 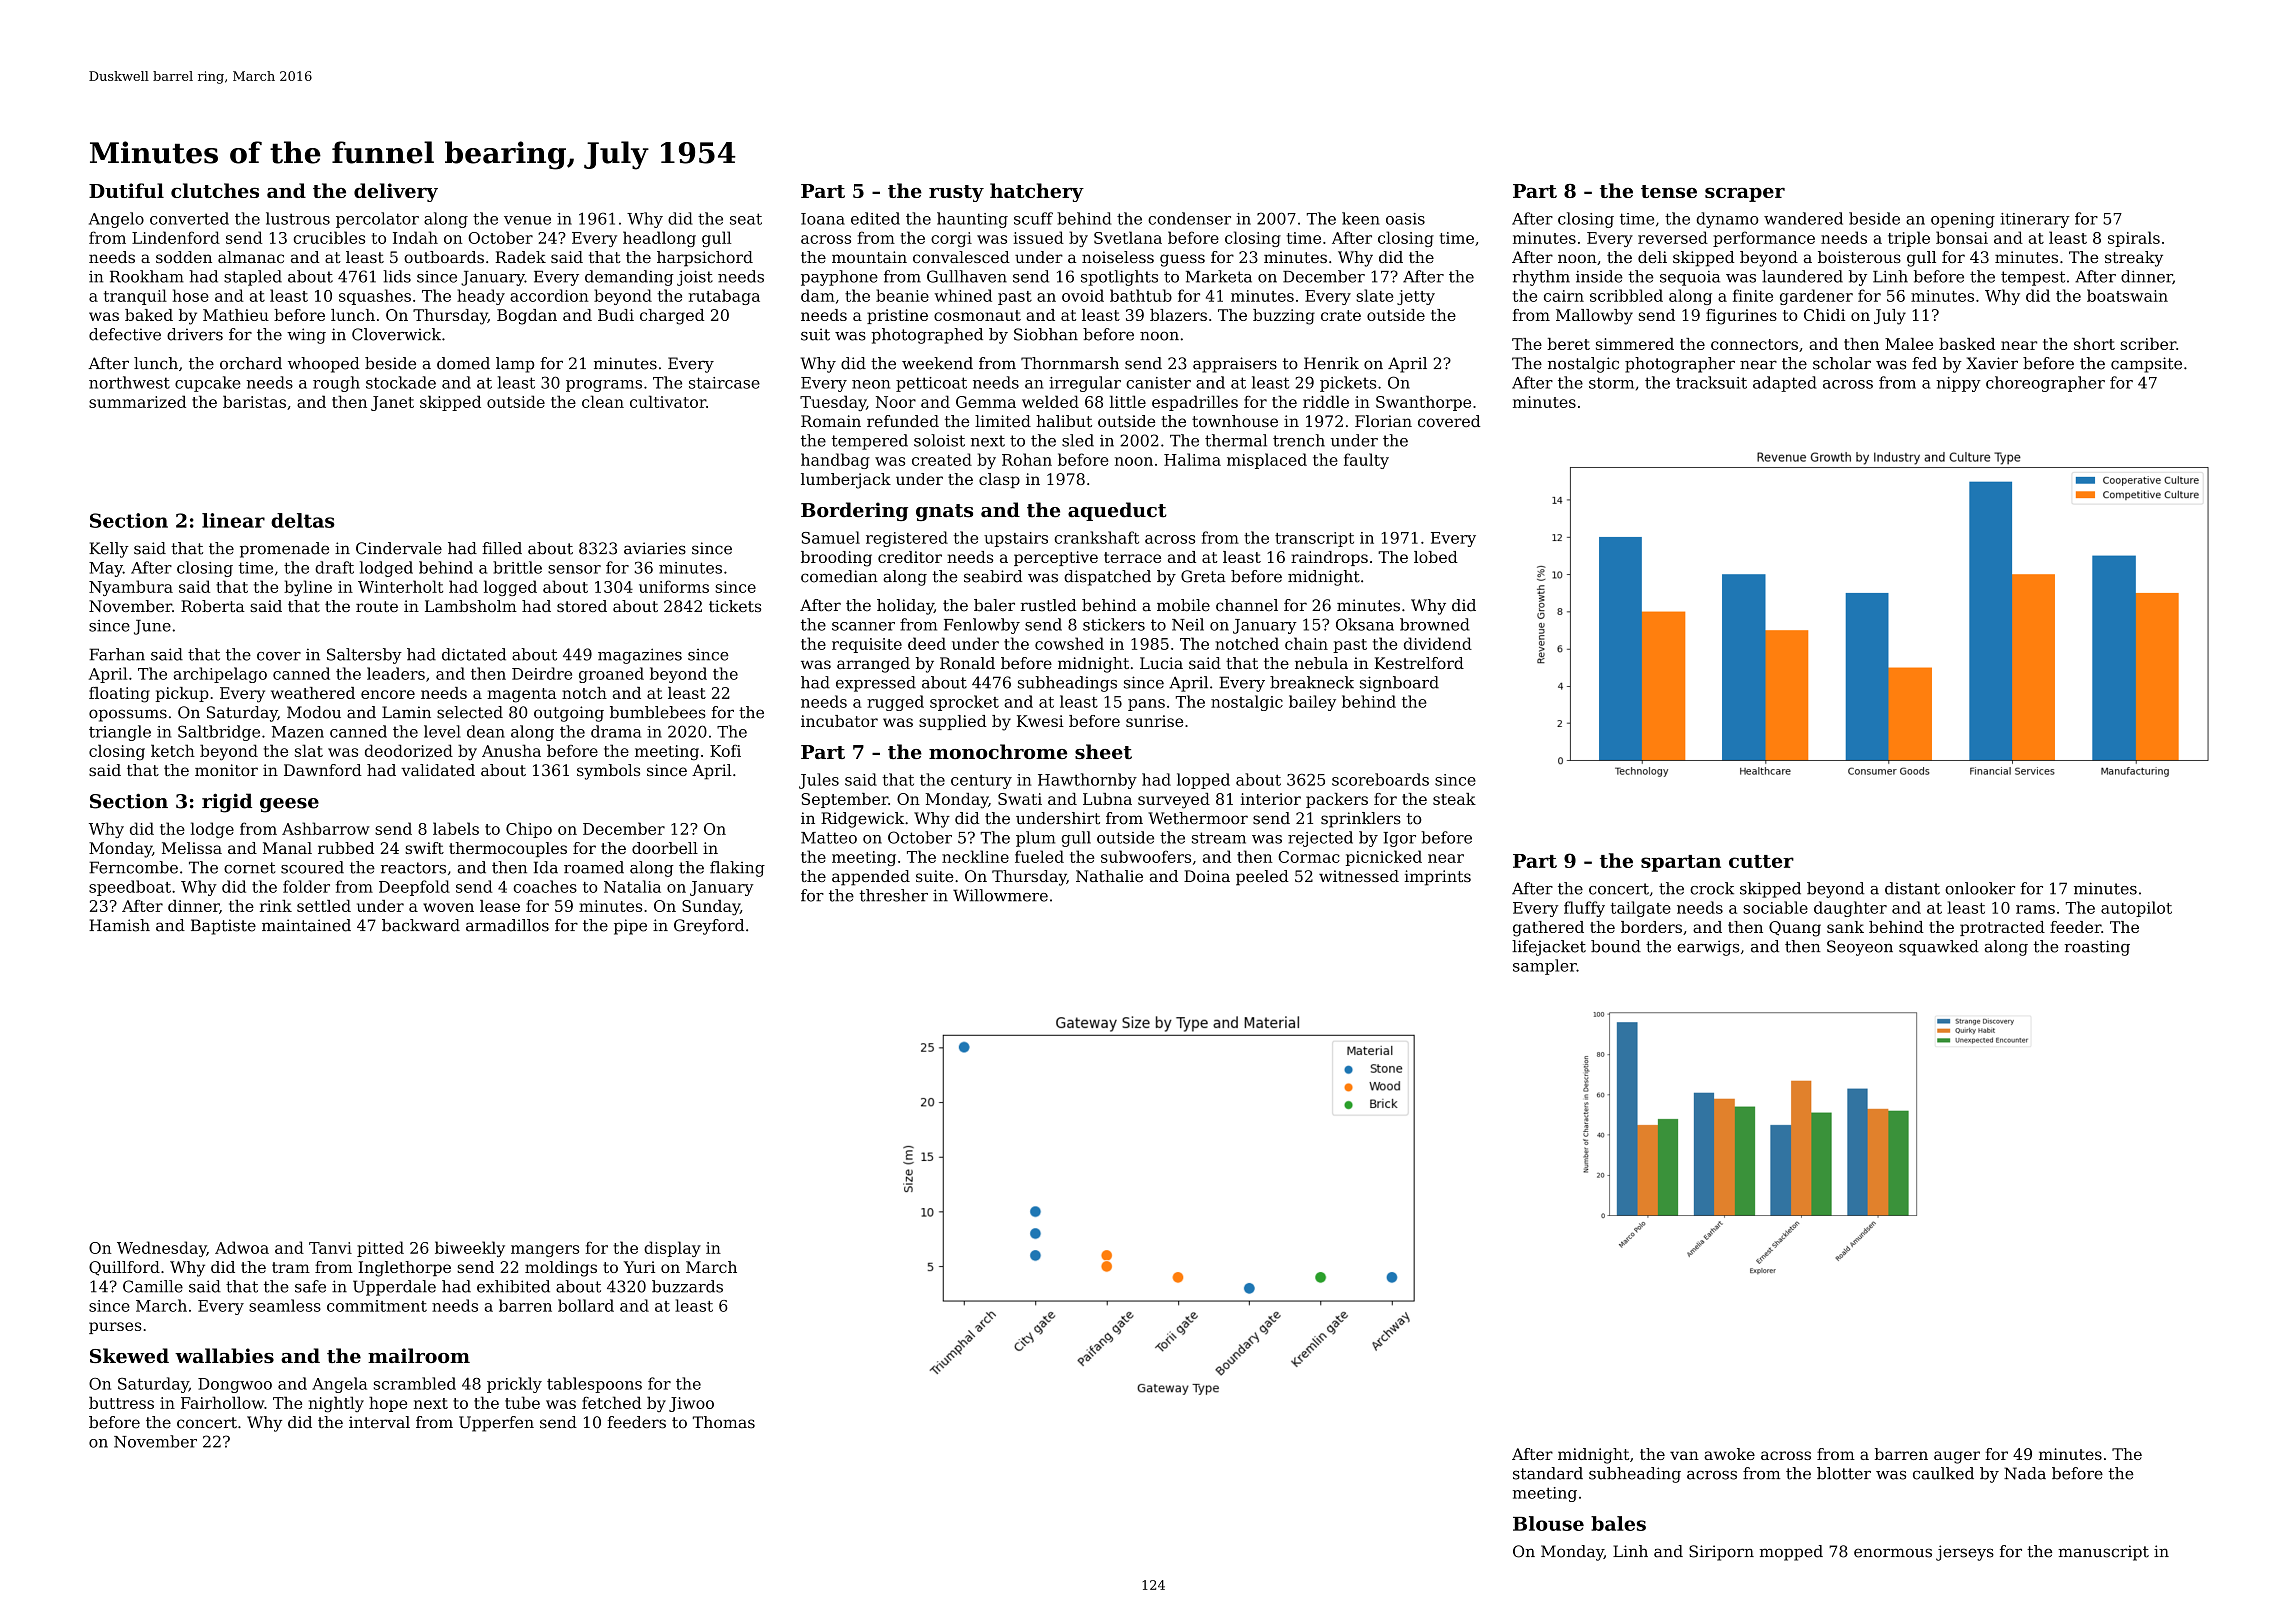 What do you see at coordinates (2097, 948) in the screenshot?
I see `roasting` at bounding box center [2097, 948].
